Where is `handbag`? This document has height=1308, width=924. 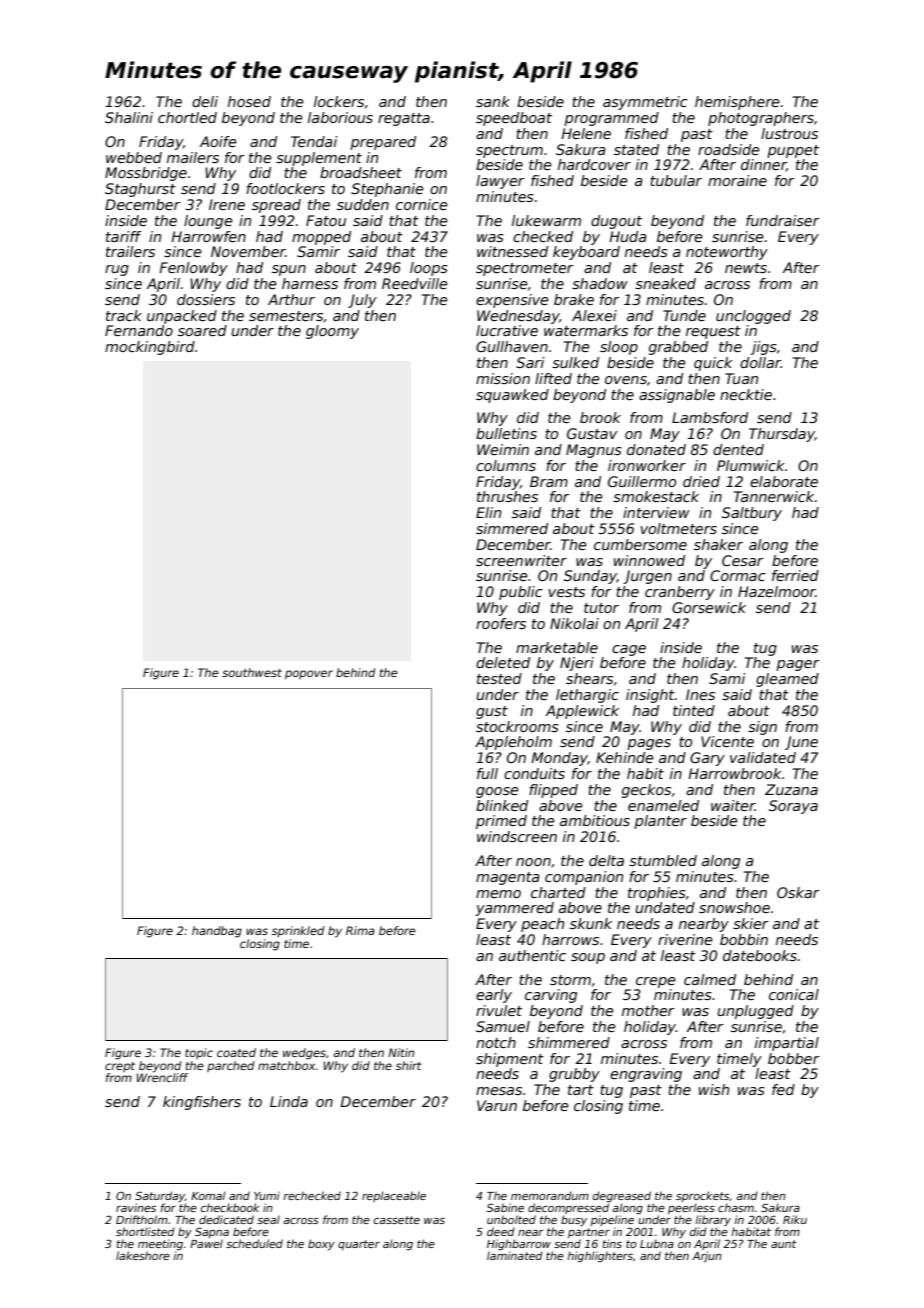
handbag is located at coordinates (217, 932).
